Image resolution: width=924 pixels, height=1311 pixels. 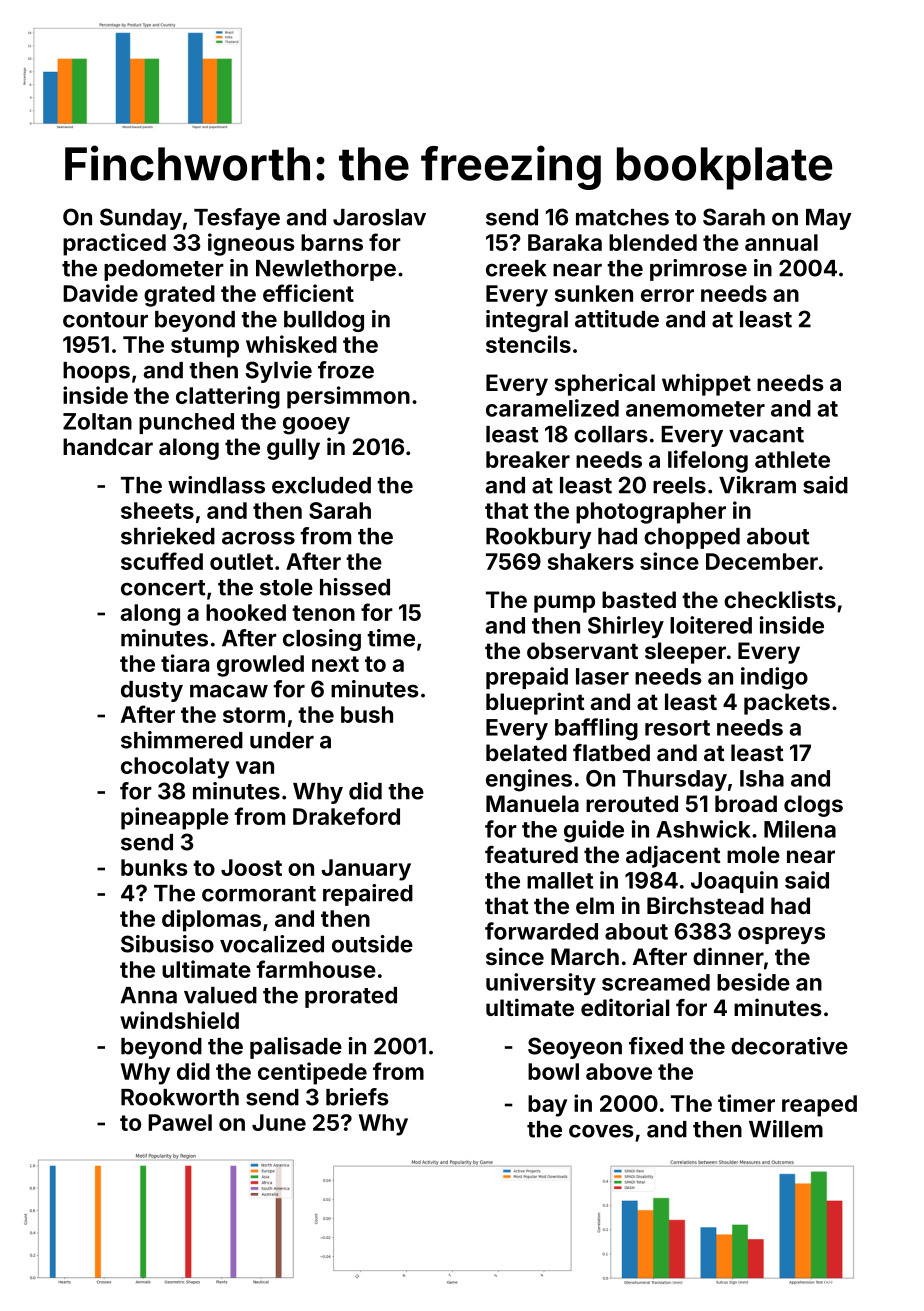 I want to click on diplomas, so click(x=211, y=920).
